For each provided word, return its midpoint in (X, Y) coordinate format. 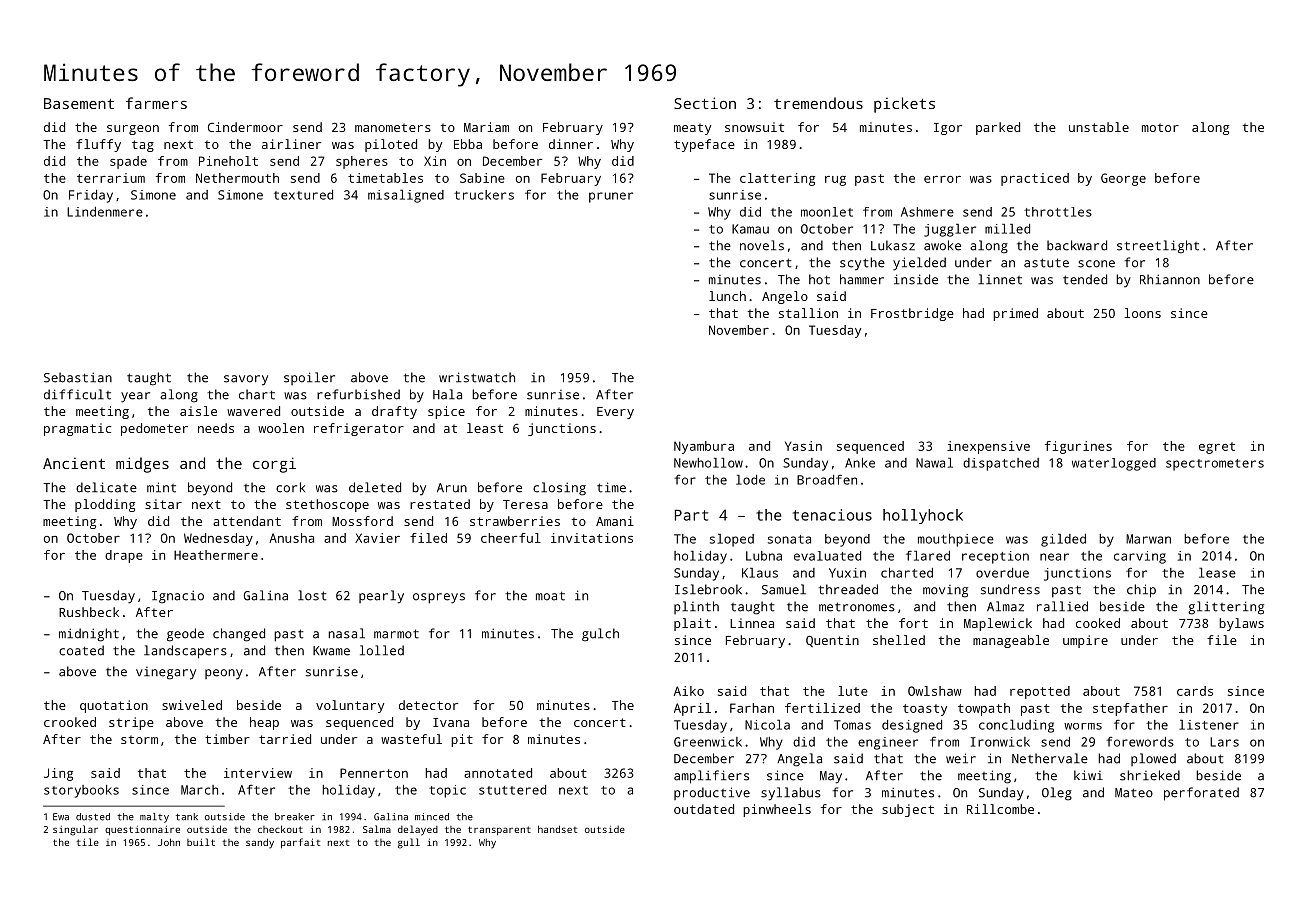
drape (124, 556)
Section (705, 103)
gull (409, 843)
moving (945, 591)
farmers (156, 103)
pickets (904, 105)
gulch (600, 635)
